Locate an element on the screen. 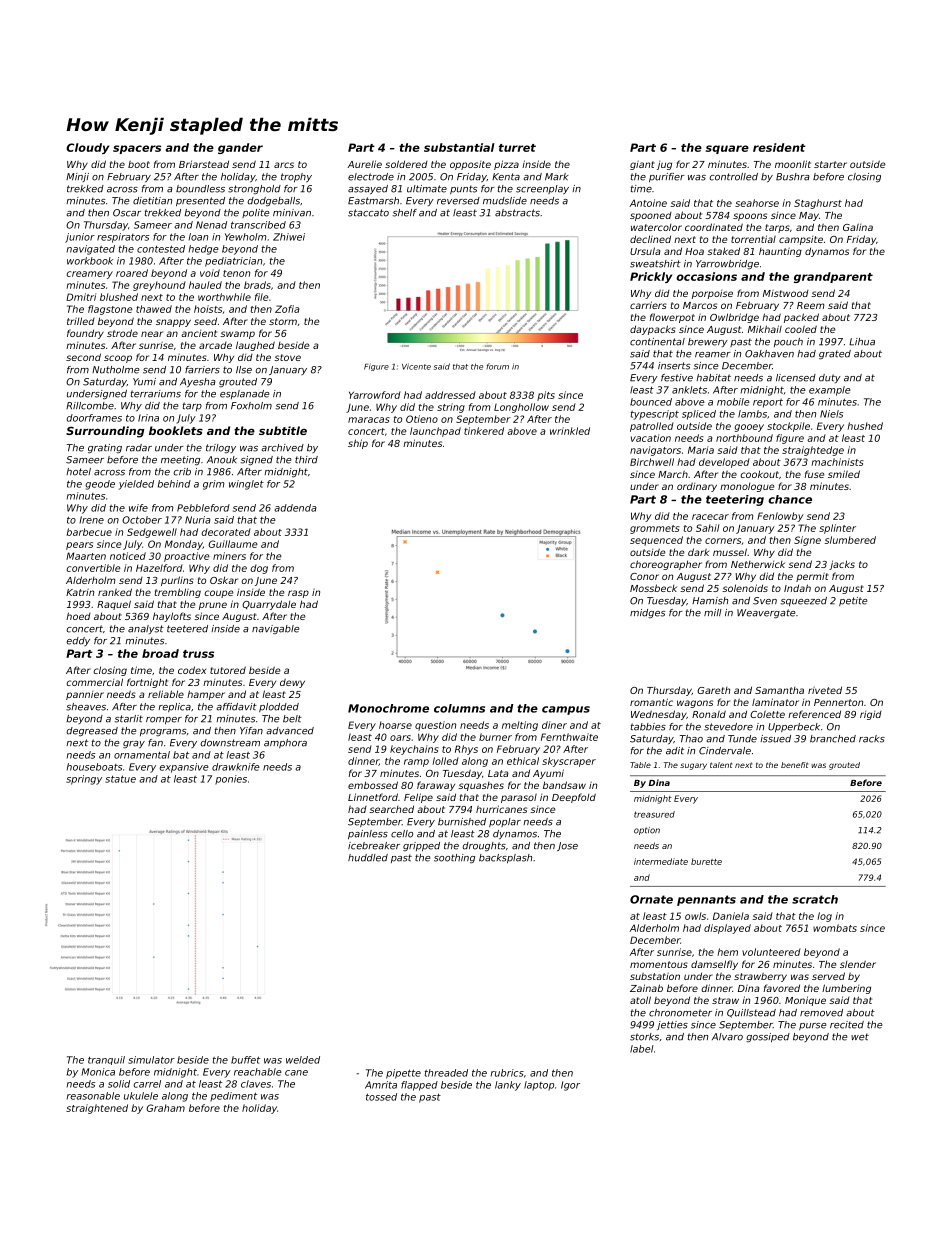 This screenshot has height=1233, width=952. gooey is located at coordinates (749, 428).
